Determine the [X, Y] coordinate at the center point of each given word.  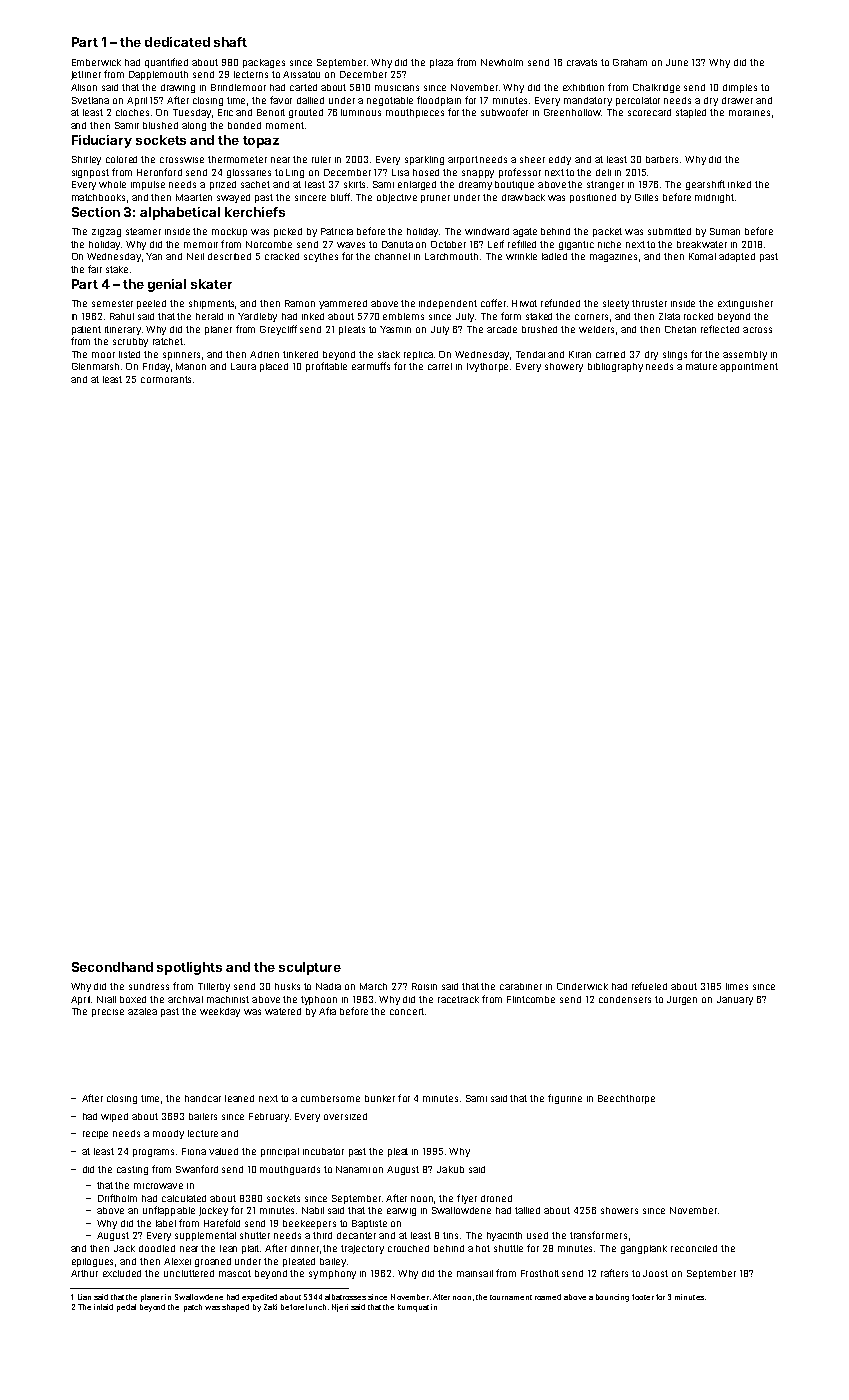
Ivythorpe [487, 367]
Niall [106, 999]
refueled [649, 986]
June [677, 62]
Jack [124, 1248]
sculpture [310, 968]
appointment [749, 367]
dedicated [177, 42]
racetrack [458, 999]
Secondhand [112, 967]
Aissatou [301, 74]
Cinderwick [582, 986]
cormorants [166, 379]
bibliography [615, 367]
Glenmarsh [95, 366]
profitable [326, 367]
